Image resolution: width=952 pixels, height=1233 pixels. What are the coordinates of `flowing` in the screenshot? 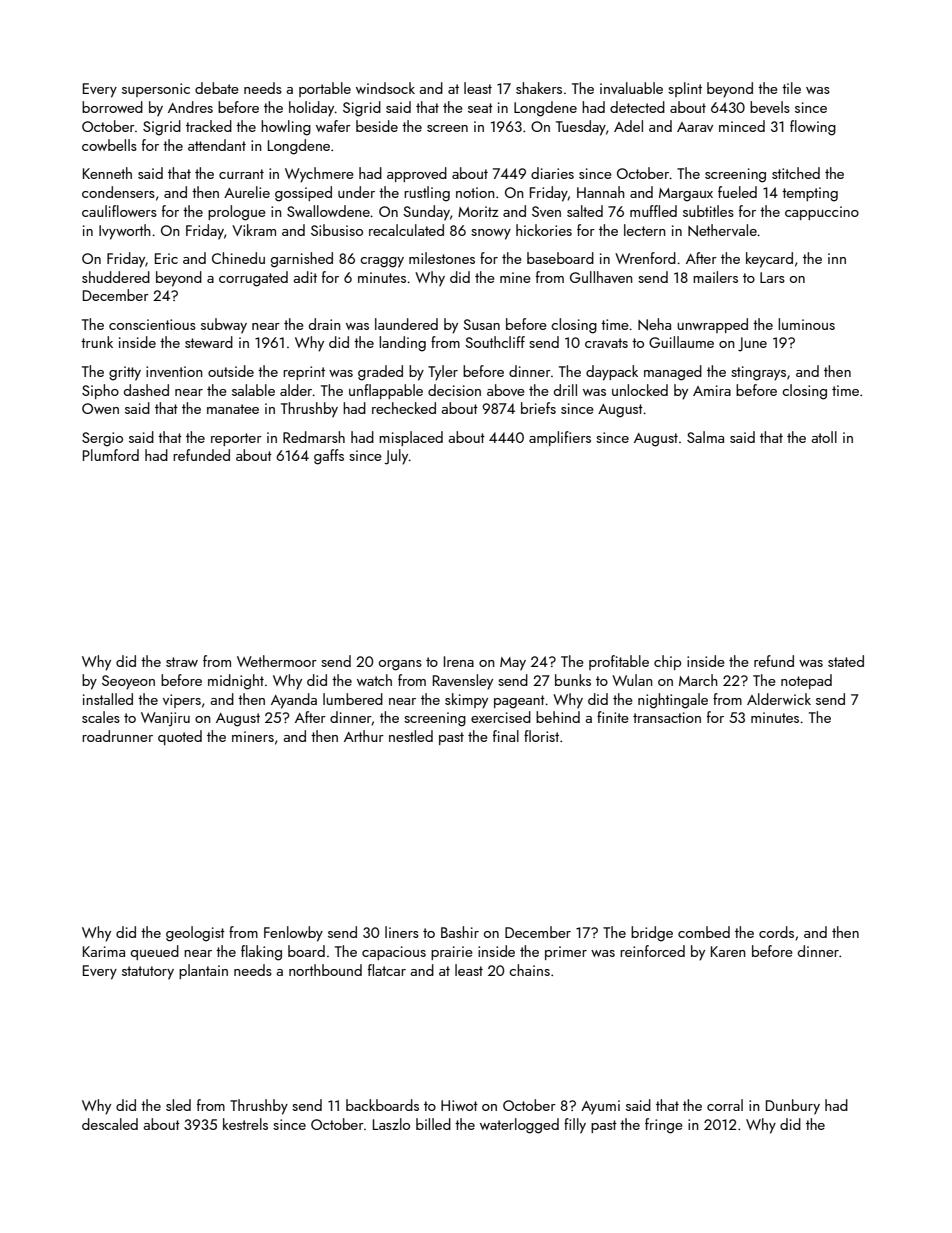 It's located at (813, 128).
